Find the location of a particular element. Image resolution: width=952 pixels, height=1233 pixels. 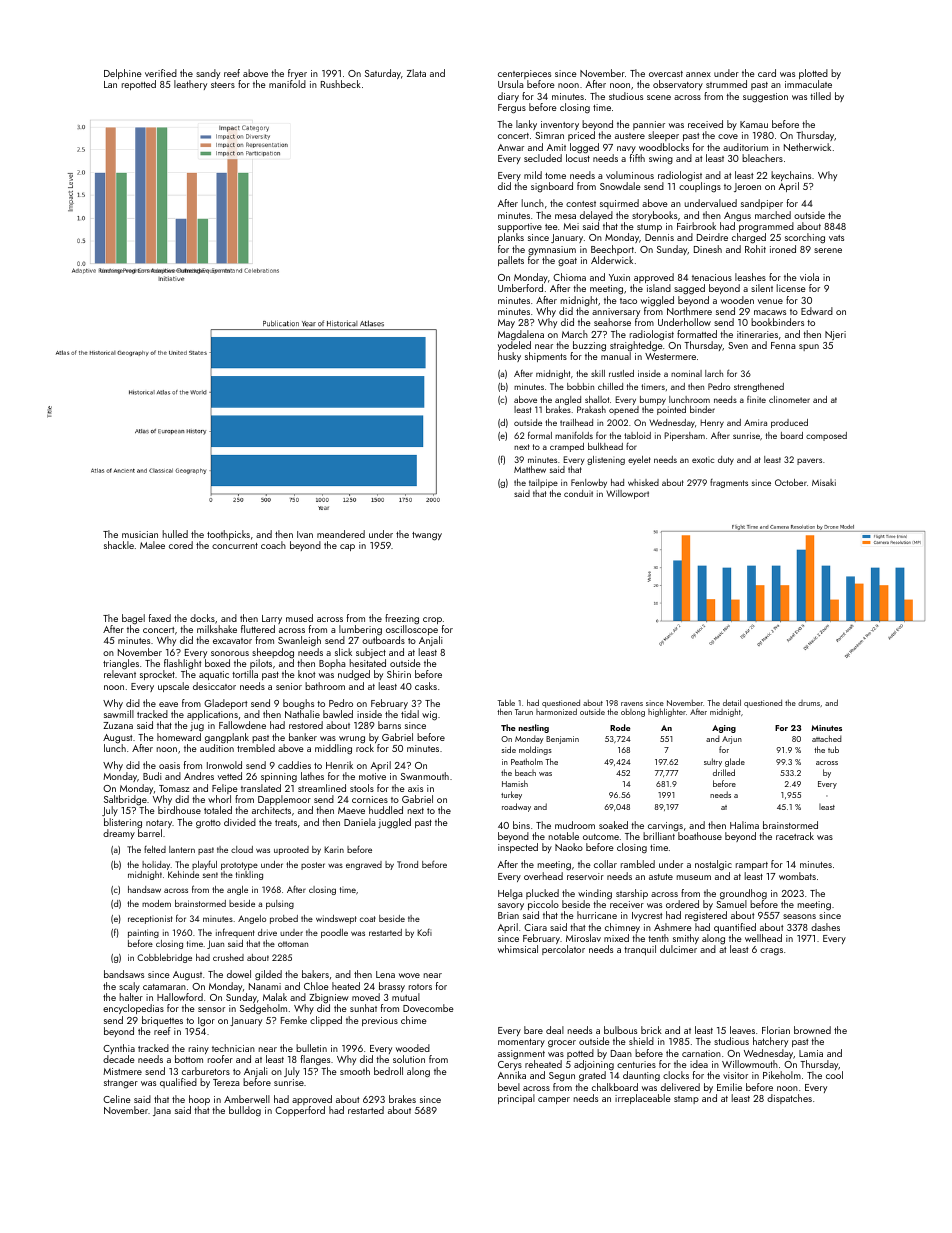

Sven is located at coordinates (738, 345).
